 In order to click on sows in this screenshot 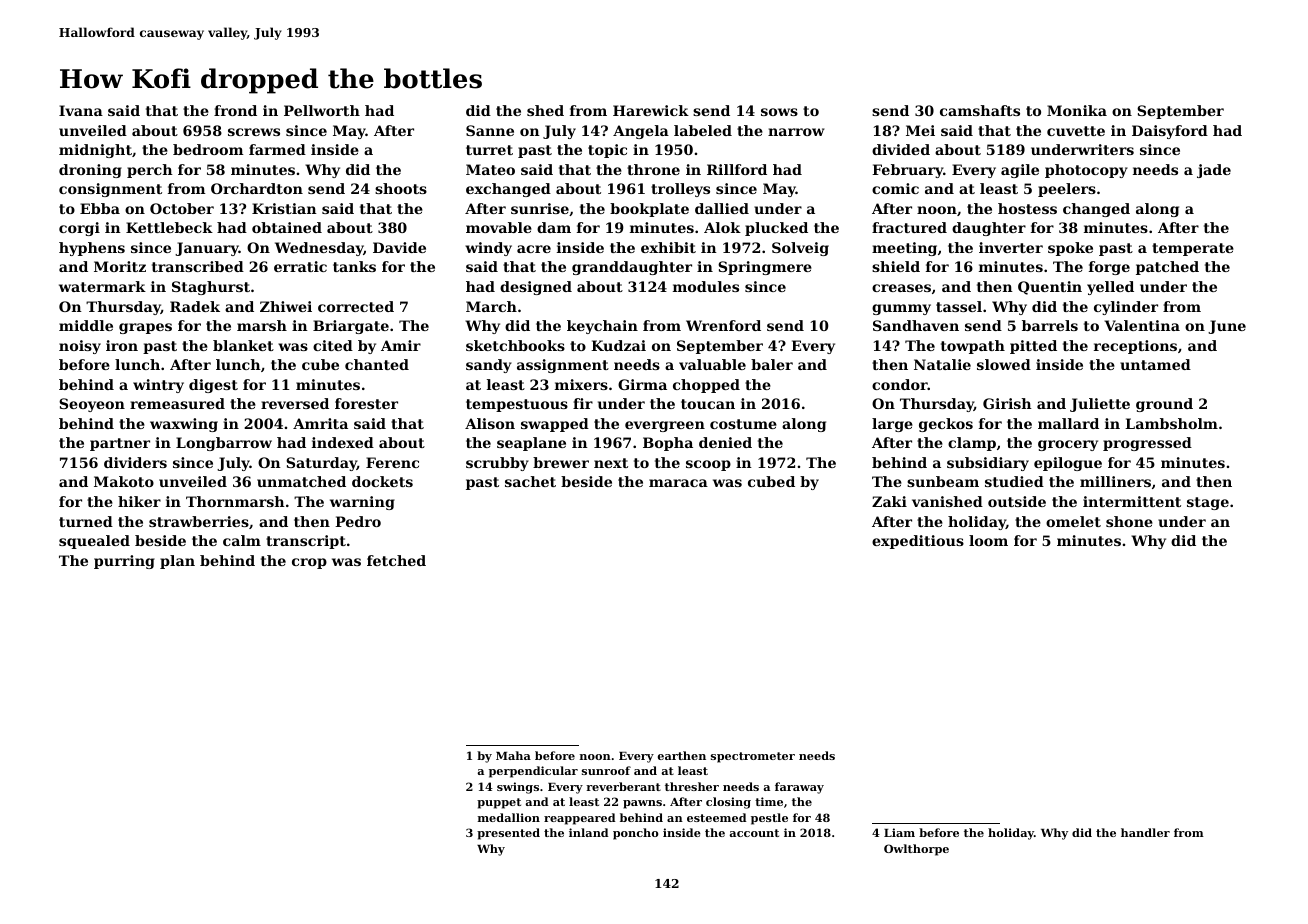, I will do `click(779, 112)`.
